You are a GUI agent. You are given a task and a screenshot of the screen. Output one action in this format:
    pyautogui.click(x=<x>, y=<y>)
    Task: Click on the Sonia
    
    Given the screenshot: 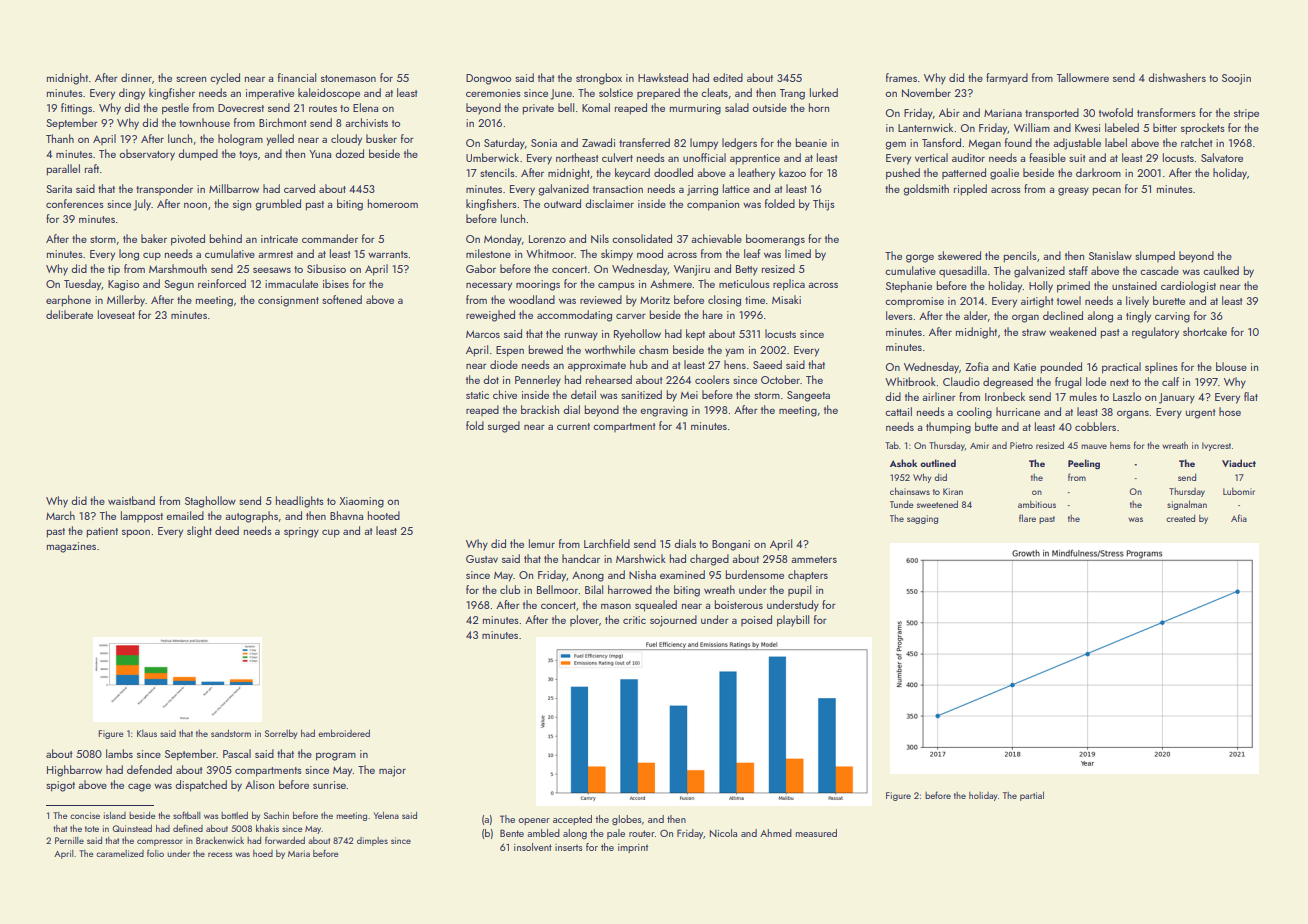 What is the action you would take?
    pyautogui.click(x=544, y=143)
